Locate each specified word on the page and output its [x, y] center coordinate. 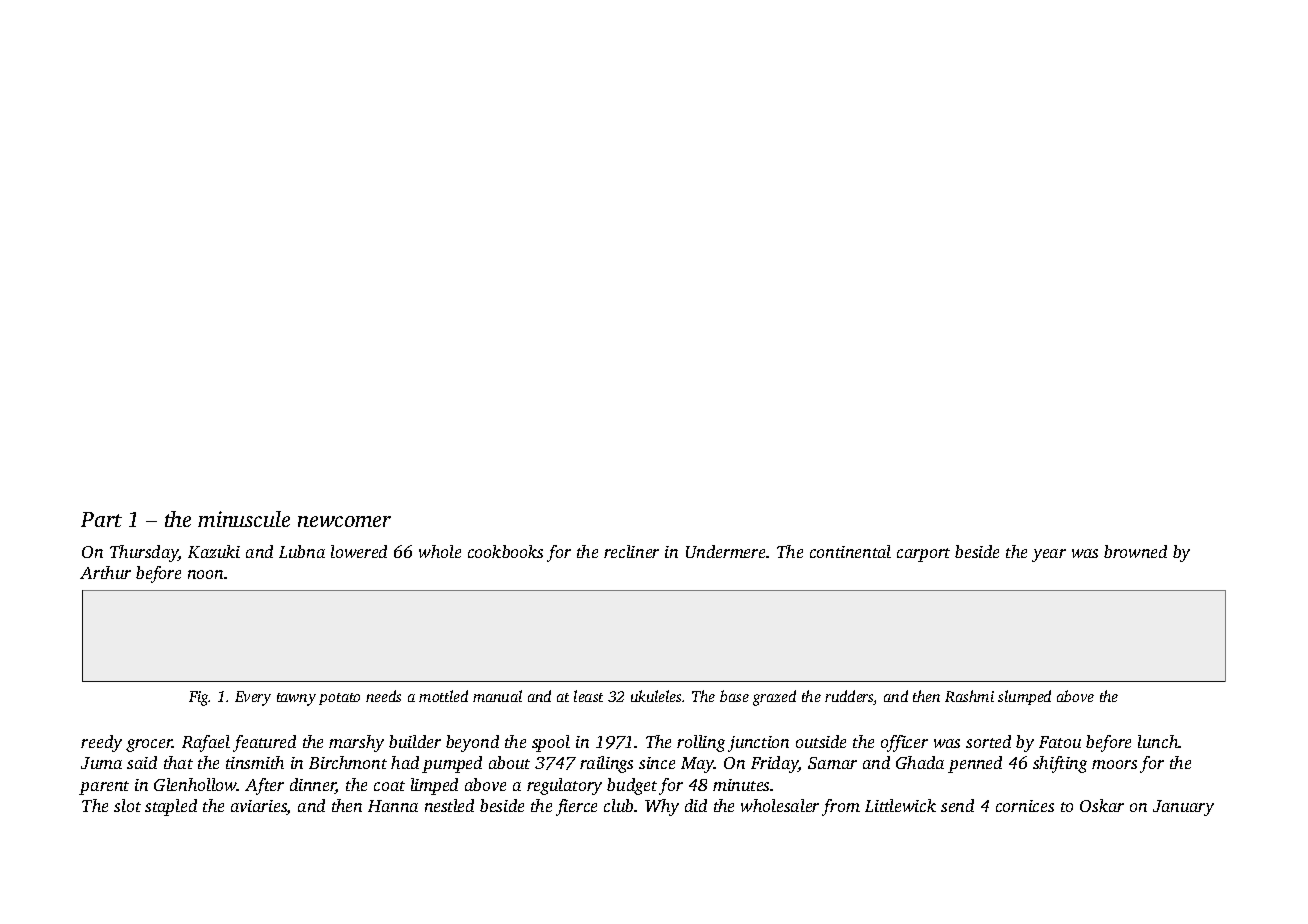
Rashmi [969, 696]
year [1049, 555]
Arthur [105, 572]
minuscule [244, 519]
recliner [631, 551]
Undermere [725, 551]
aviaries [259, 807]
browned [1135, 551]
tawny [296, 699]
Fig [199, 698]
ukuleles [657, 696]
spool [551, 743]
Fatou [1060, 742]
